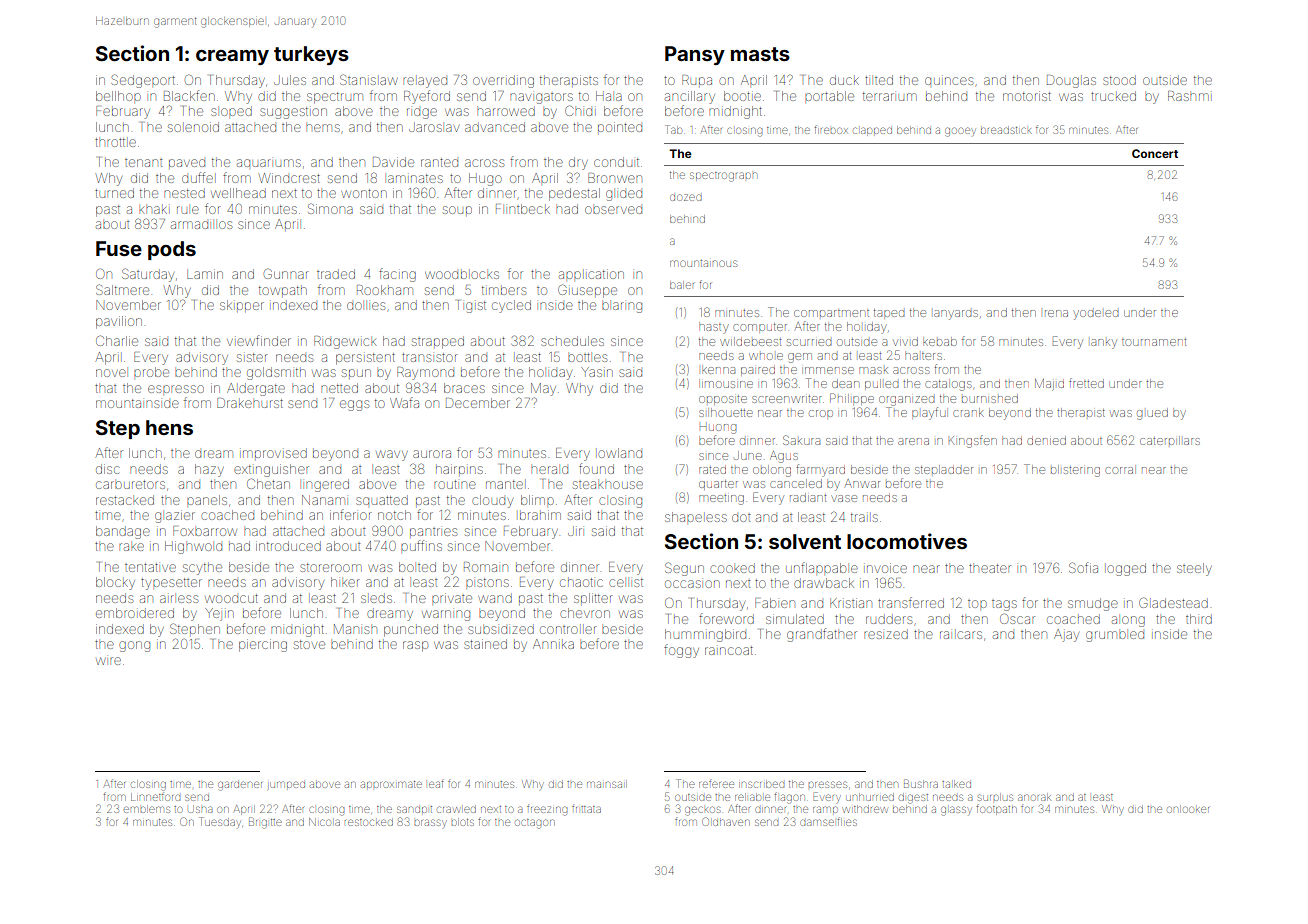 The image size is (1308, 924). What do you see at coordinates (108, 469) in the image?
I see `disc` at bounding box center [108, 469].
